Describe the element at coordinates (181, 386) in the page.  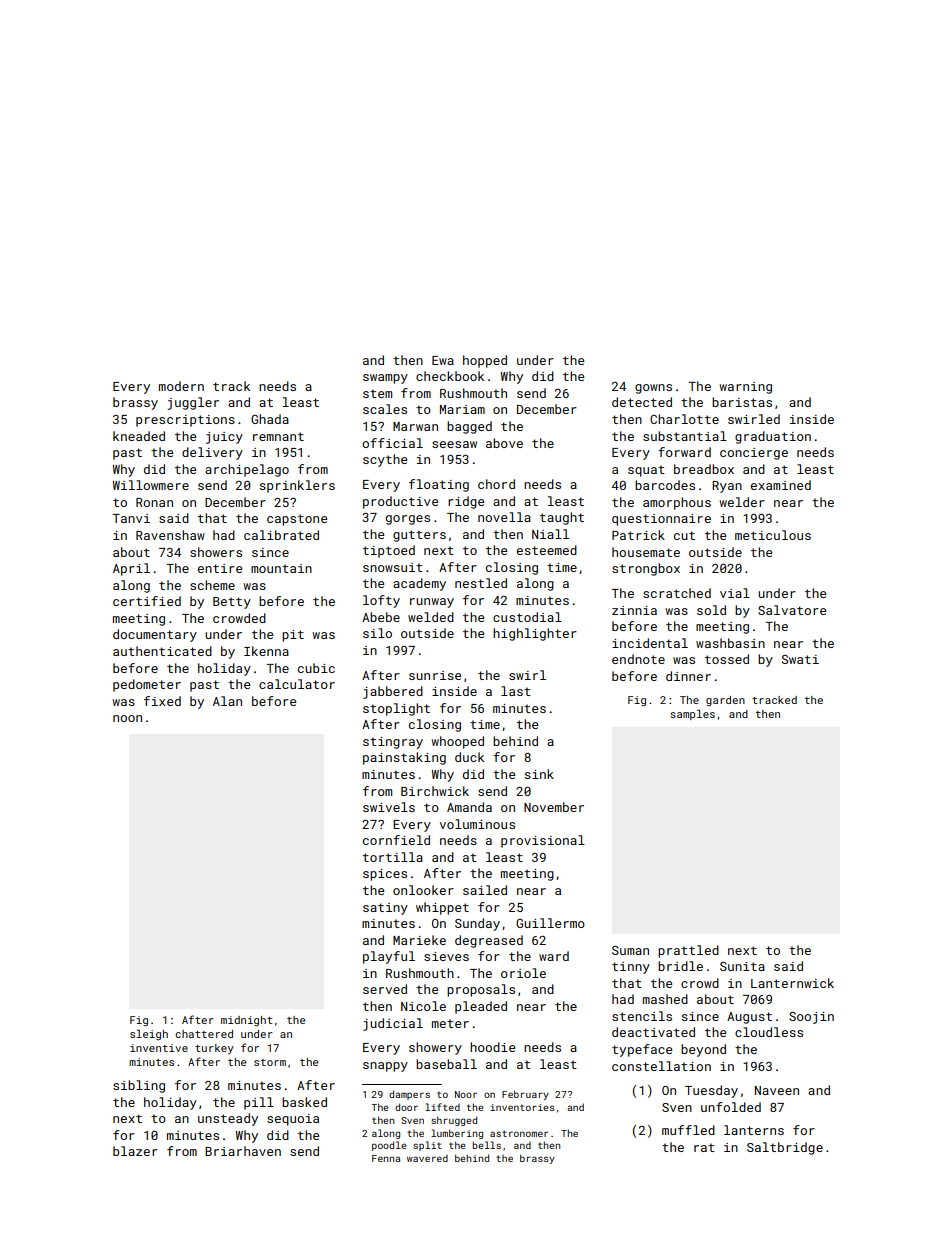
I see `modern` at that location.
